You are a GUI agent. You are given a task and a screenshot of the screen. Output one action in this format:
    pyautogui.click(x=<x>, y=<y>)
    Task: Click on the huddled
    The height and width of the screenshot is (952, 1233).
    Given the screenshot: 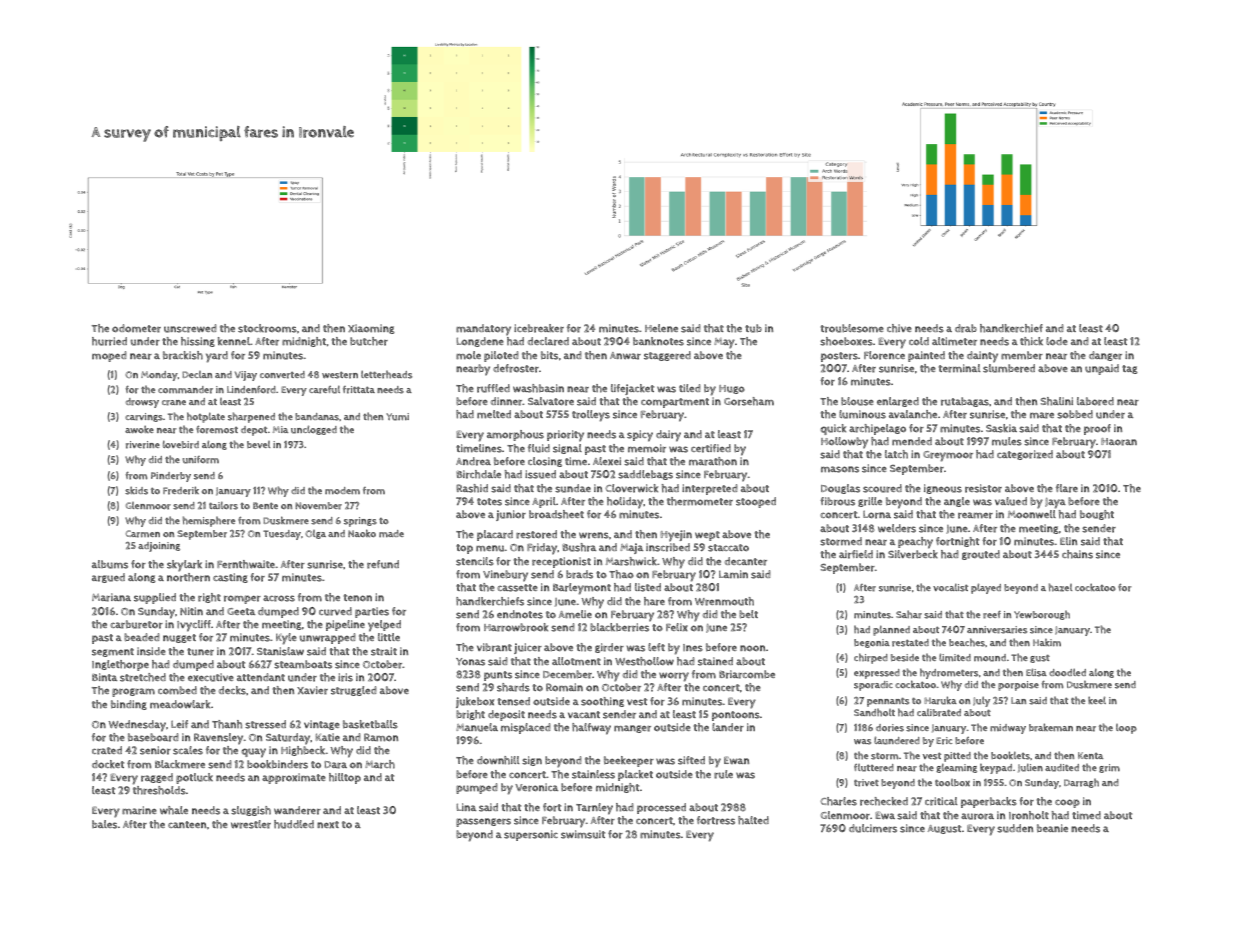 What is the action you would take?
    pyautogui.click(x=294, y=824)
